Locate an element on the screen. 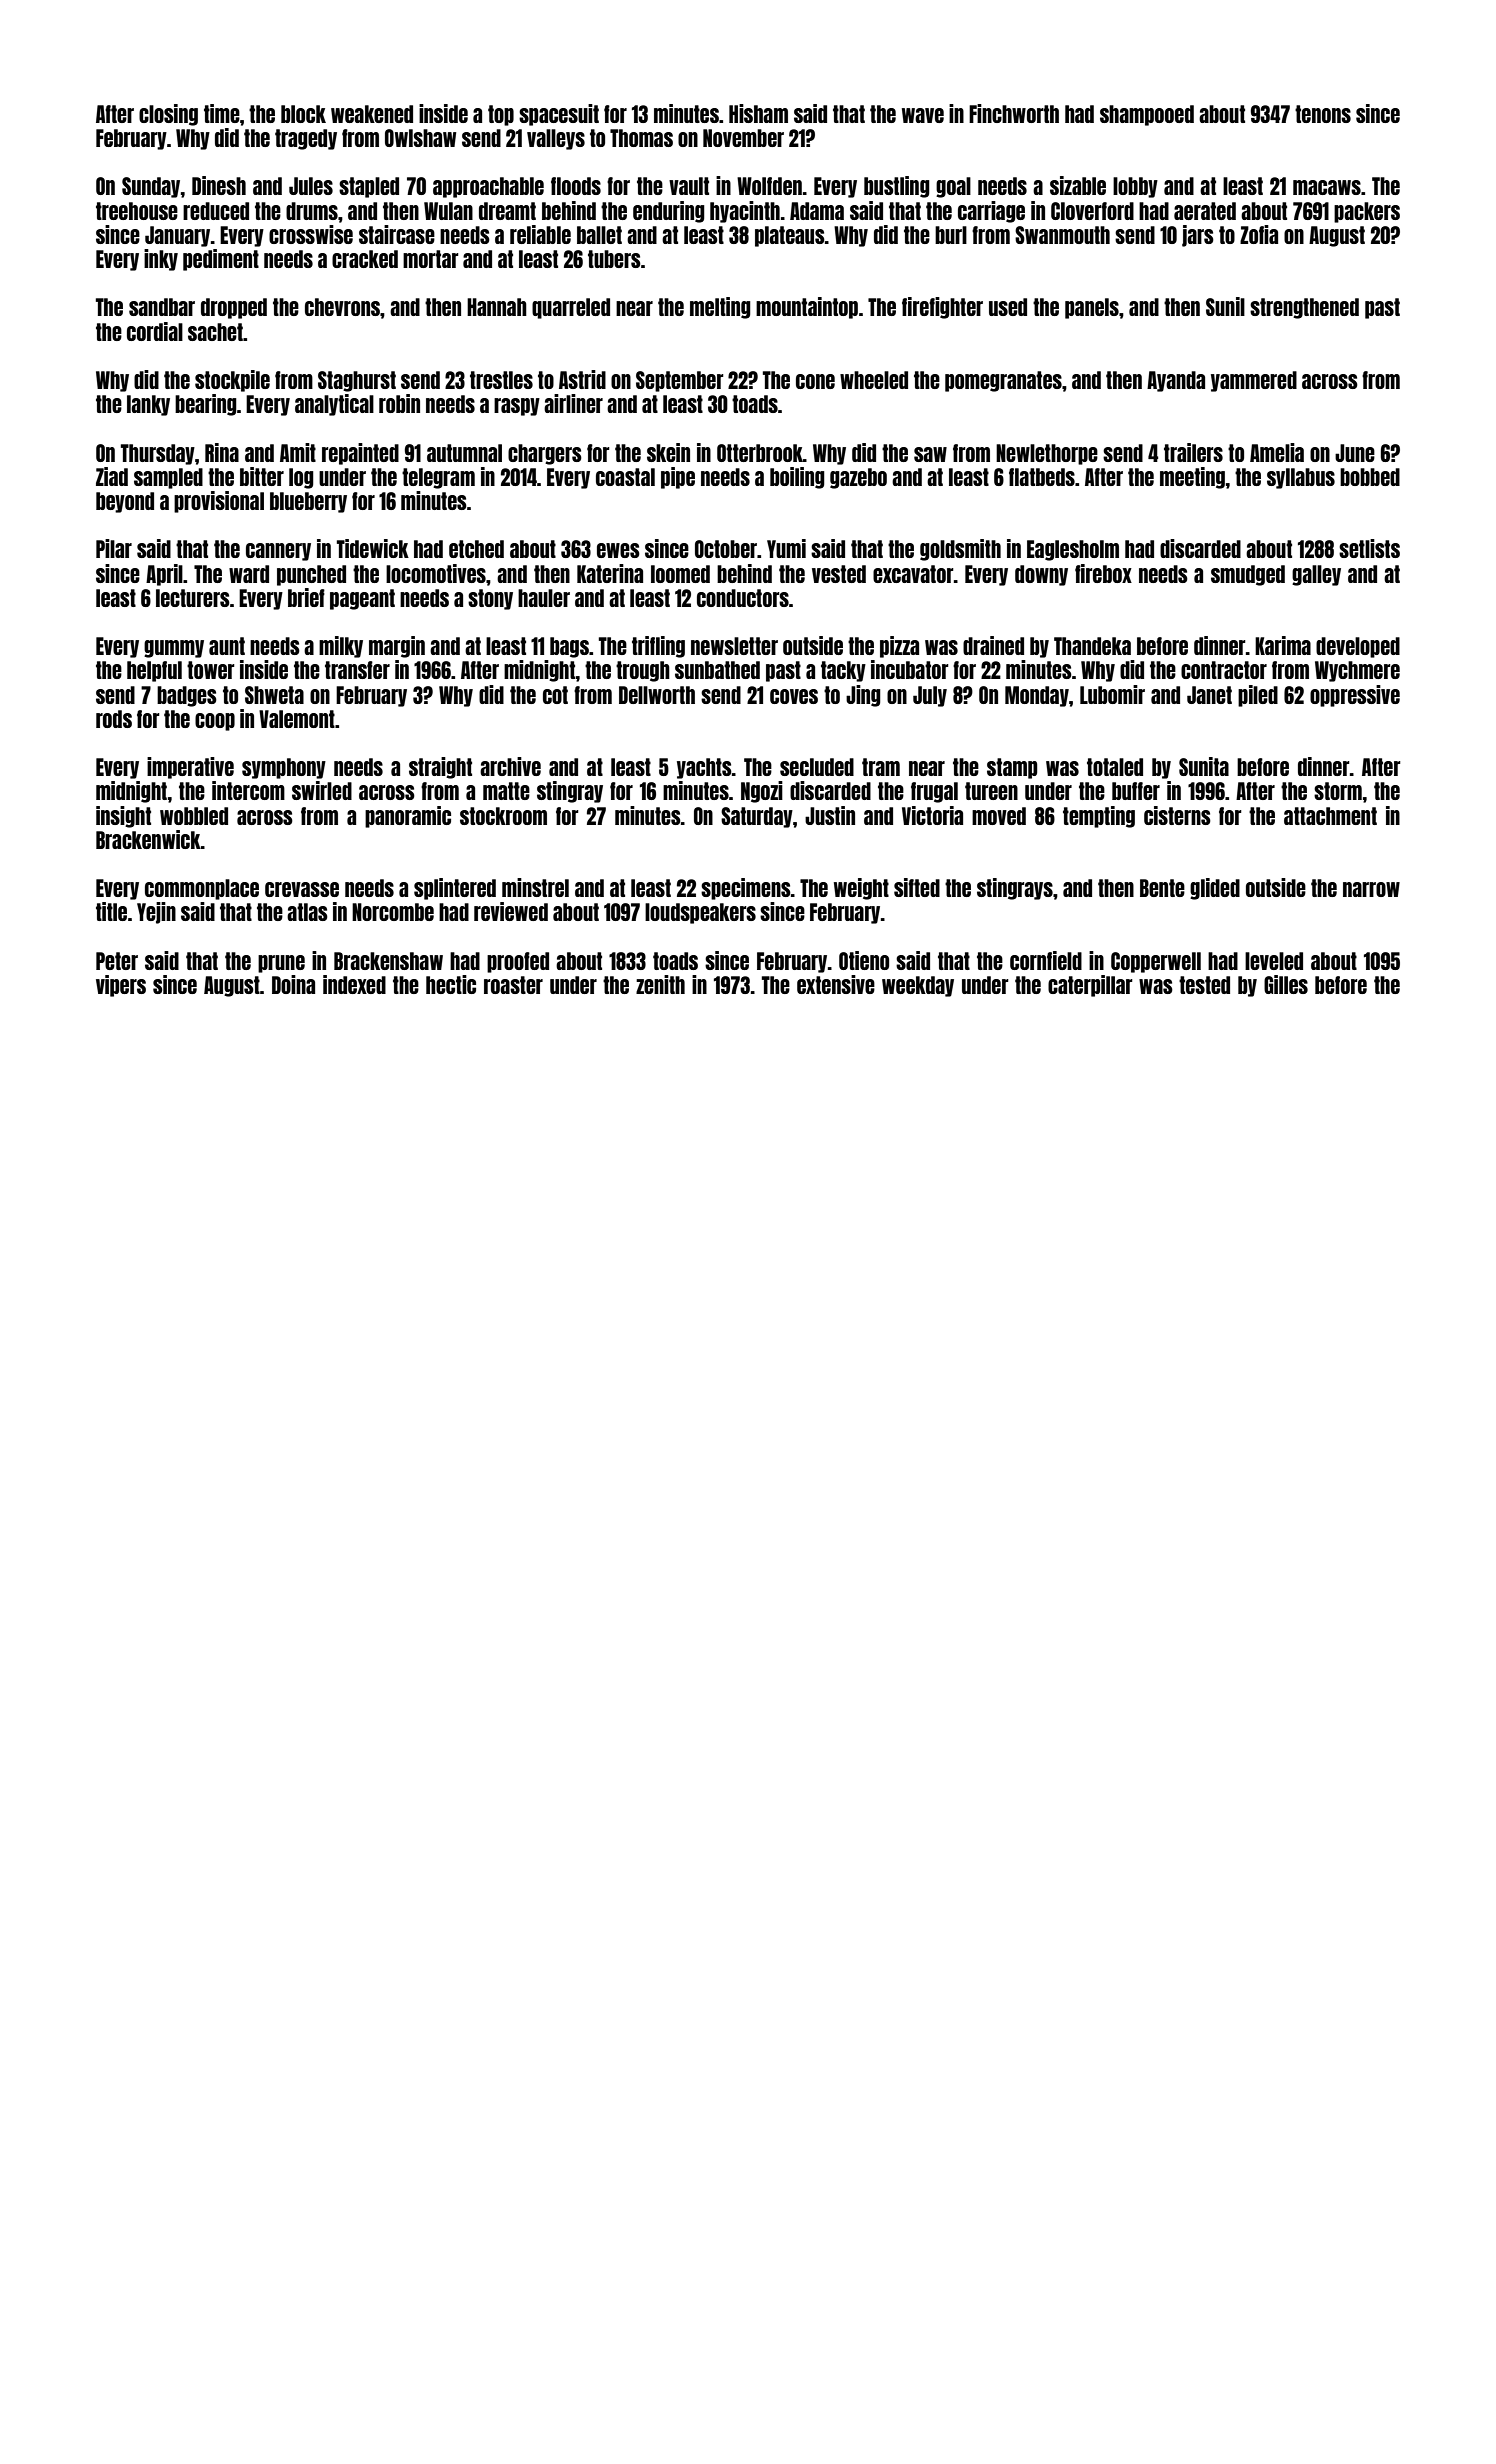  roaster is located at coordinates (513, 985).
